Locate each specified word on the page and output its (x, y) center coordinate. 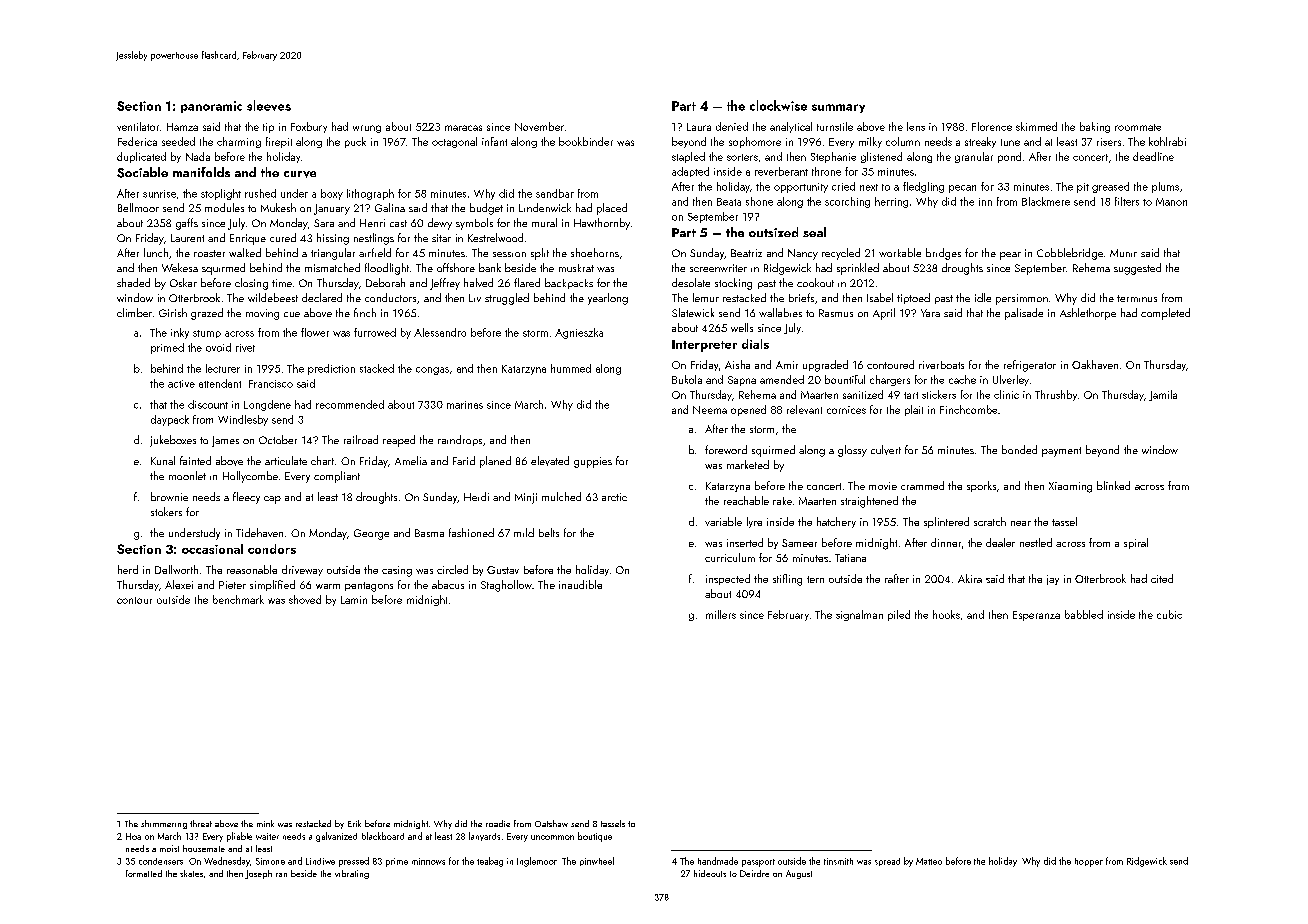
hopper (1089, 862)
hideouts (710, 873)
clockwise (778, 105)
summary (838, 108)
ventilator (138, 126)
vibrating (352, 874)
